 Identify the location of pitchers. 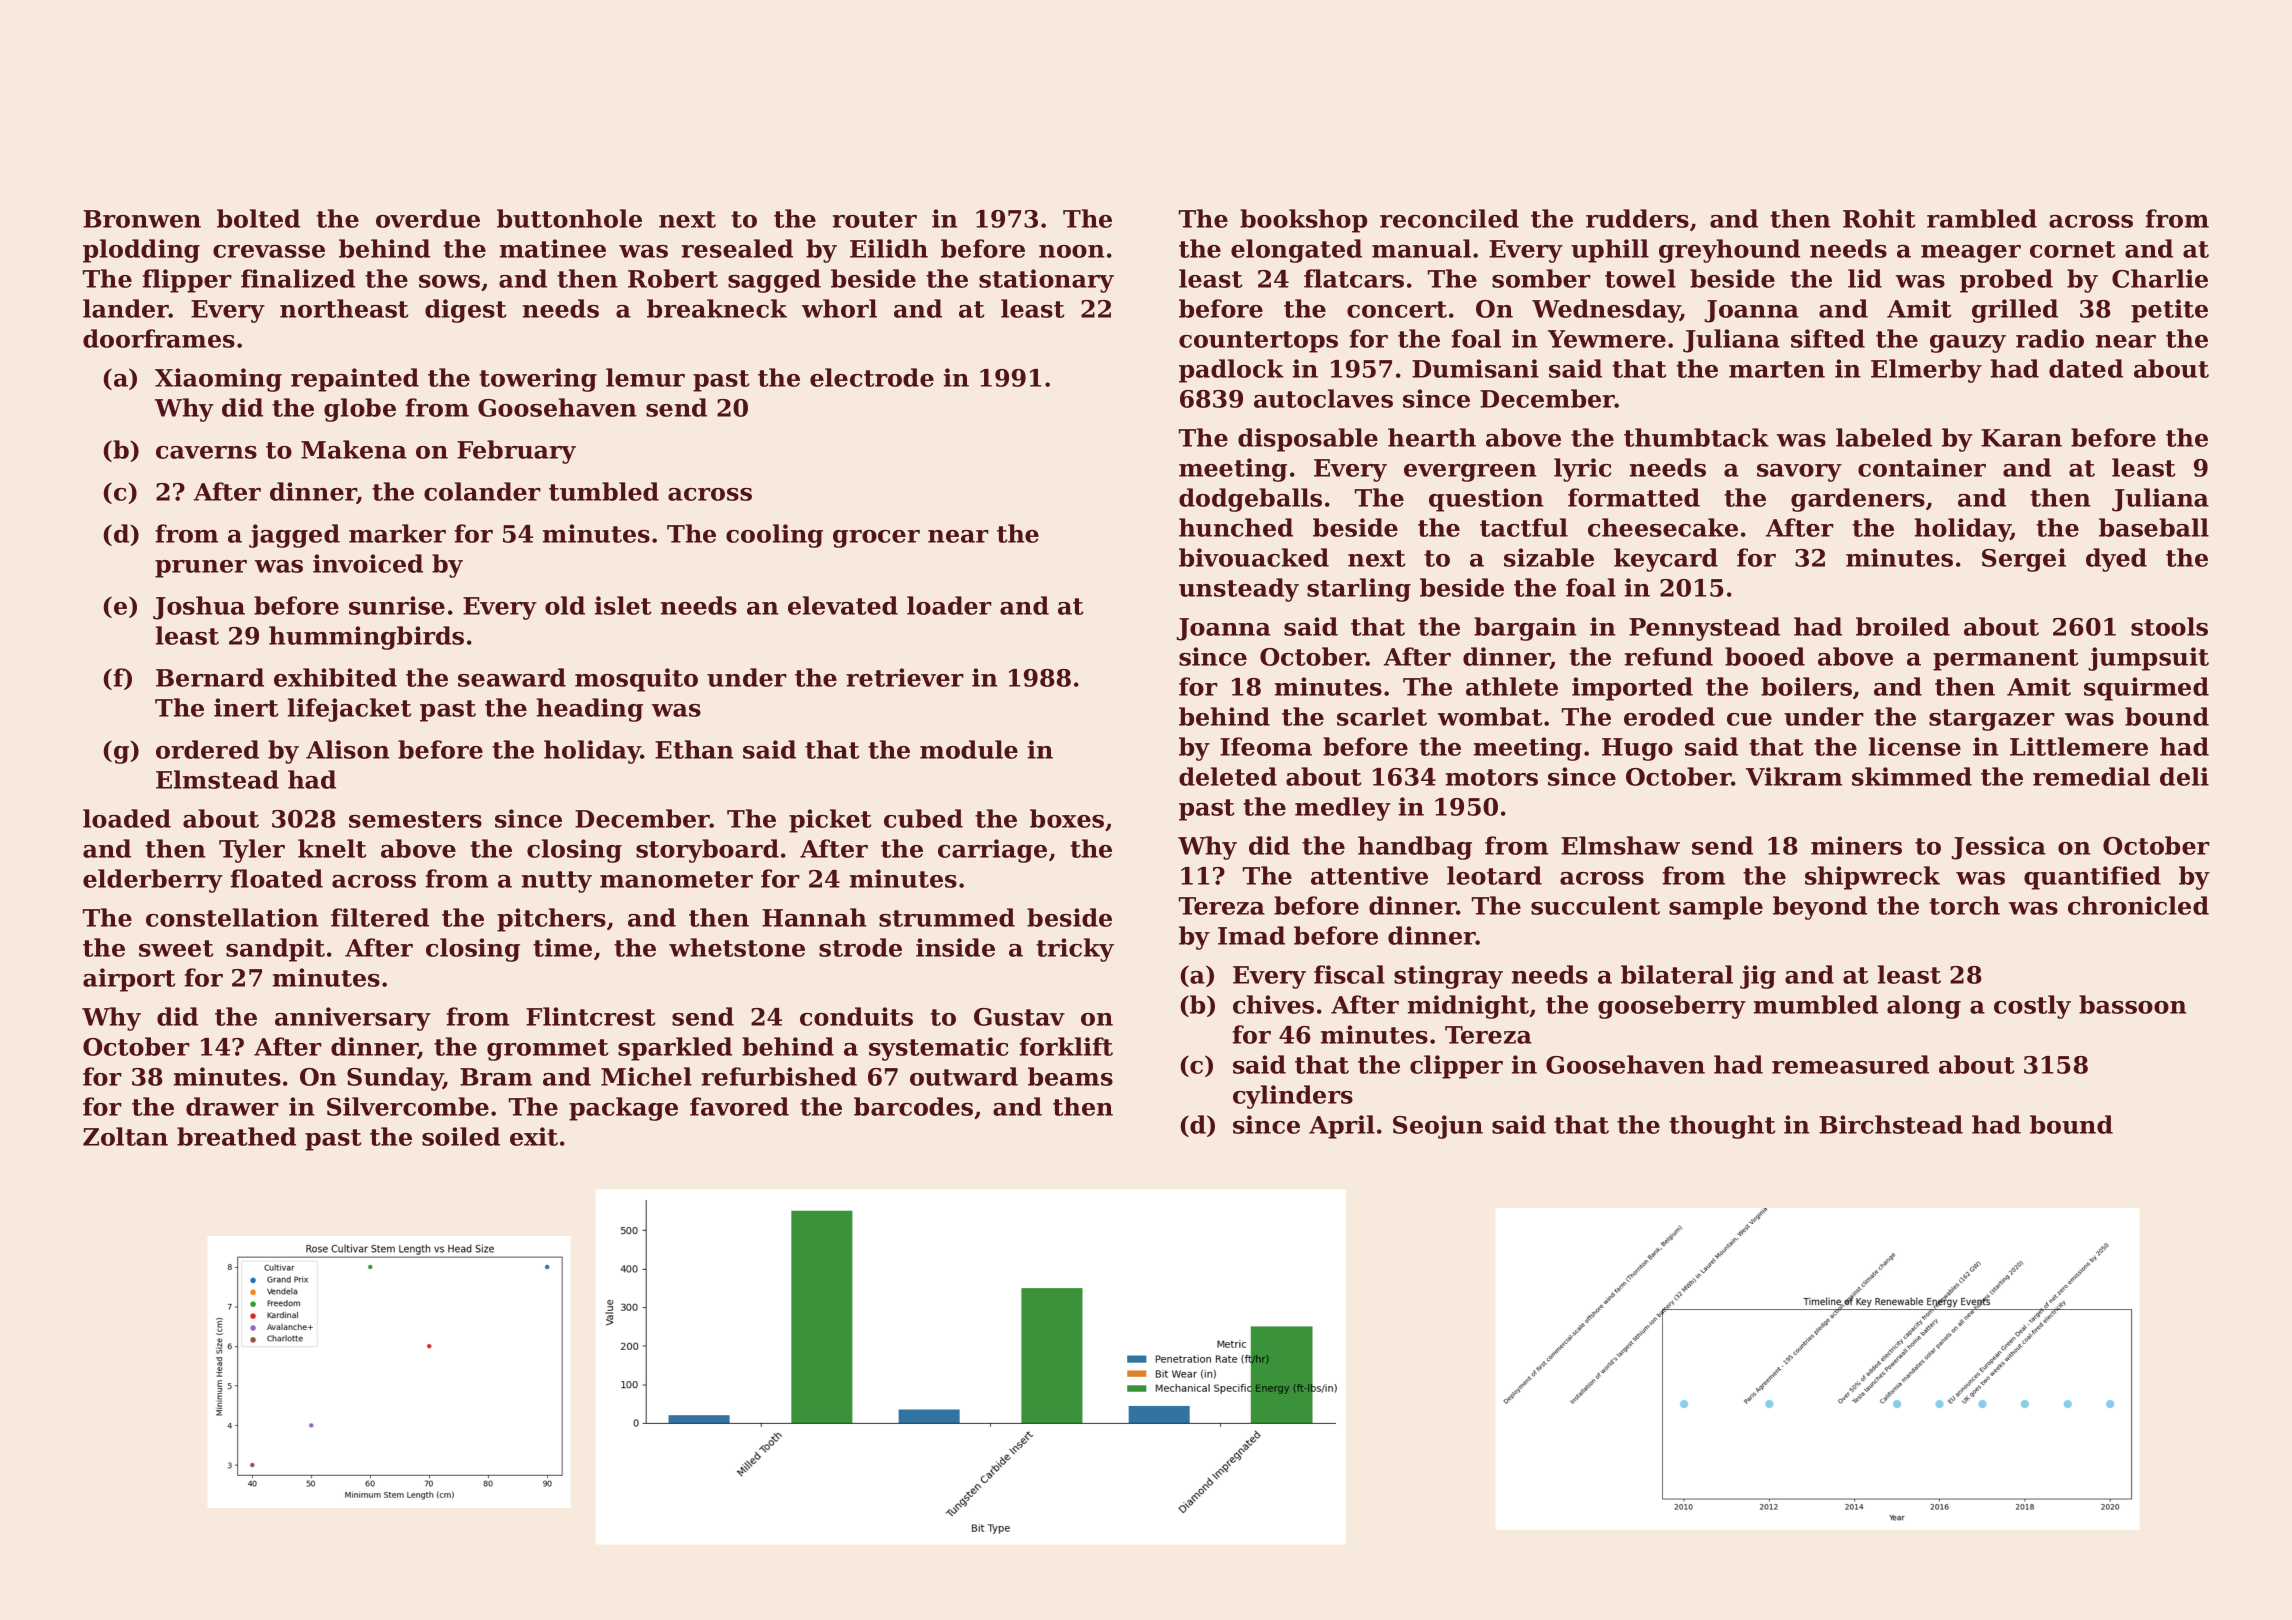
(551, 920).
